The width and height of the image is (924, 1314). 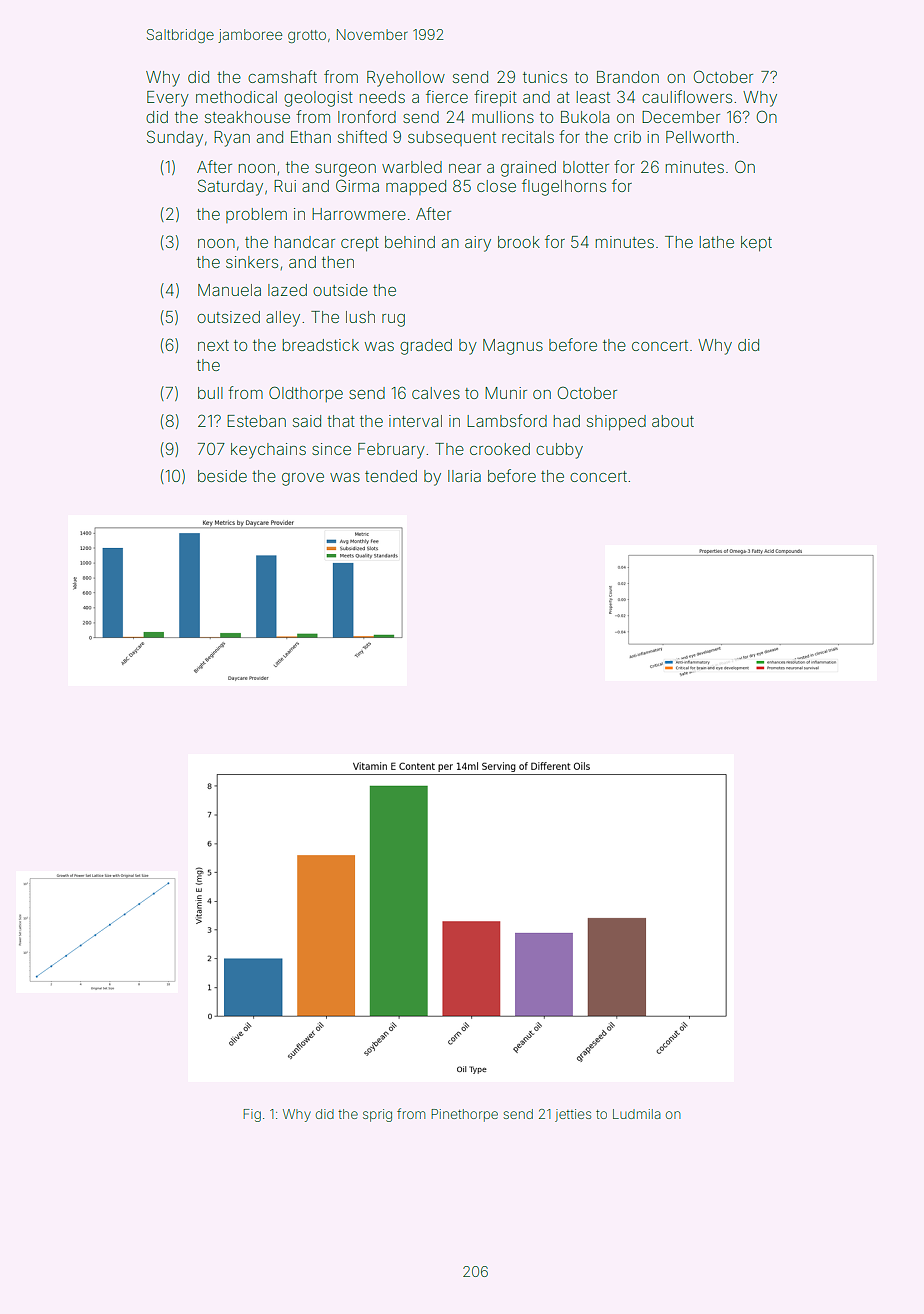 I want to click on problem, so click(x=256, y=215).
